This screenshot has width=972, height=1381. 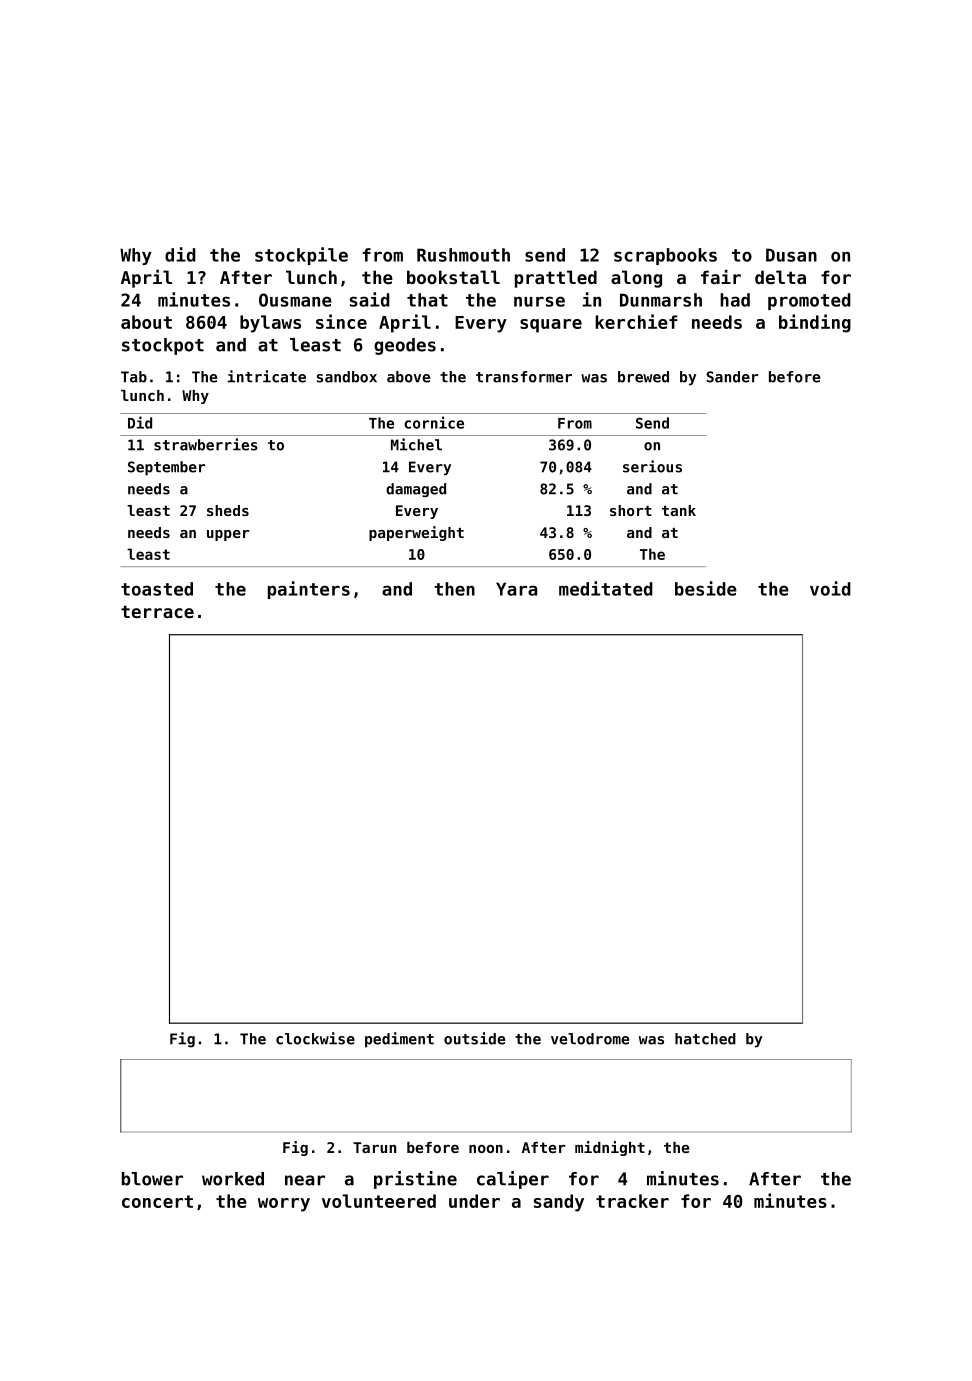 I want to click on about, so click(x=146, y=322).
